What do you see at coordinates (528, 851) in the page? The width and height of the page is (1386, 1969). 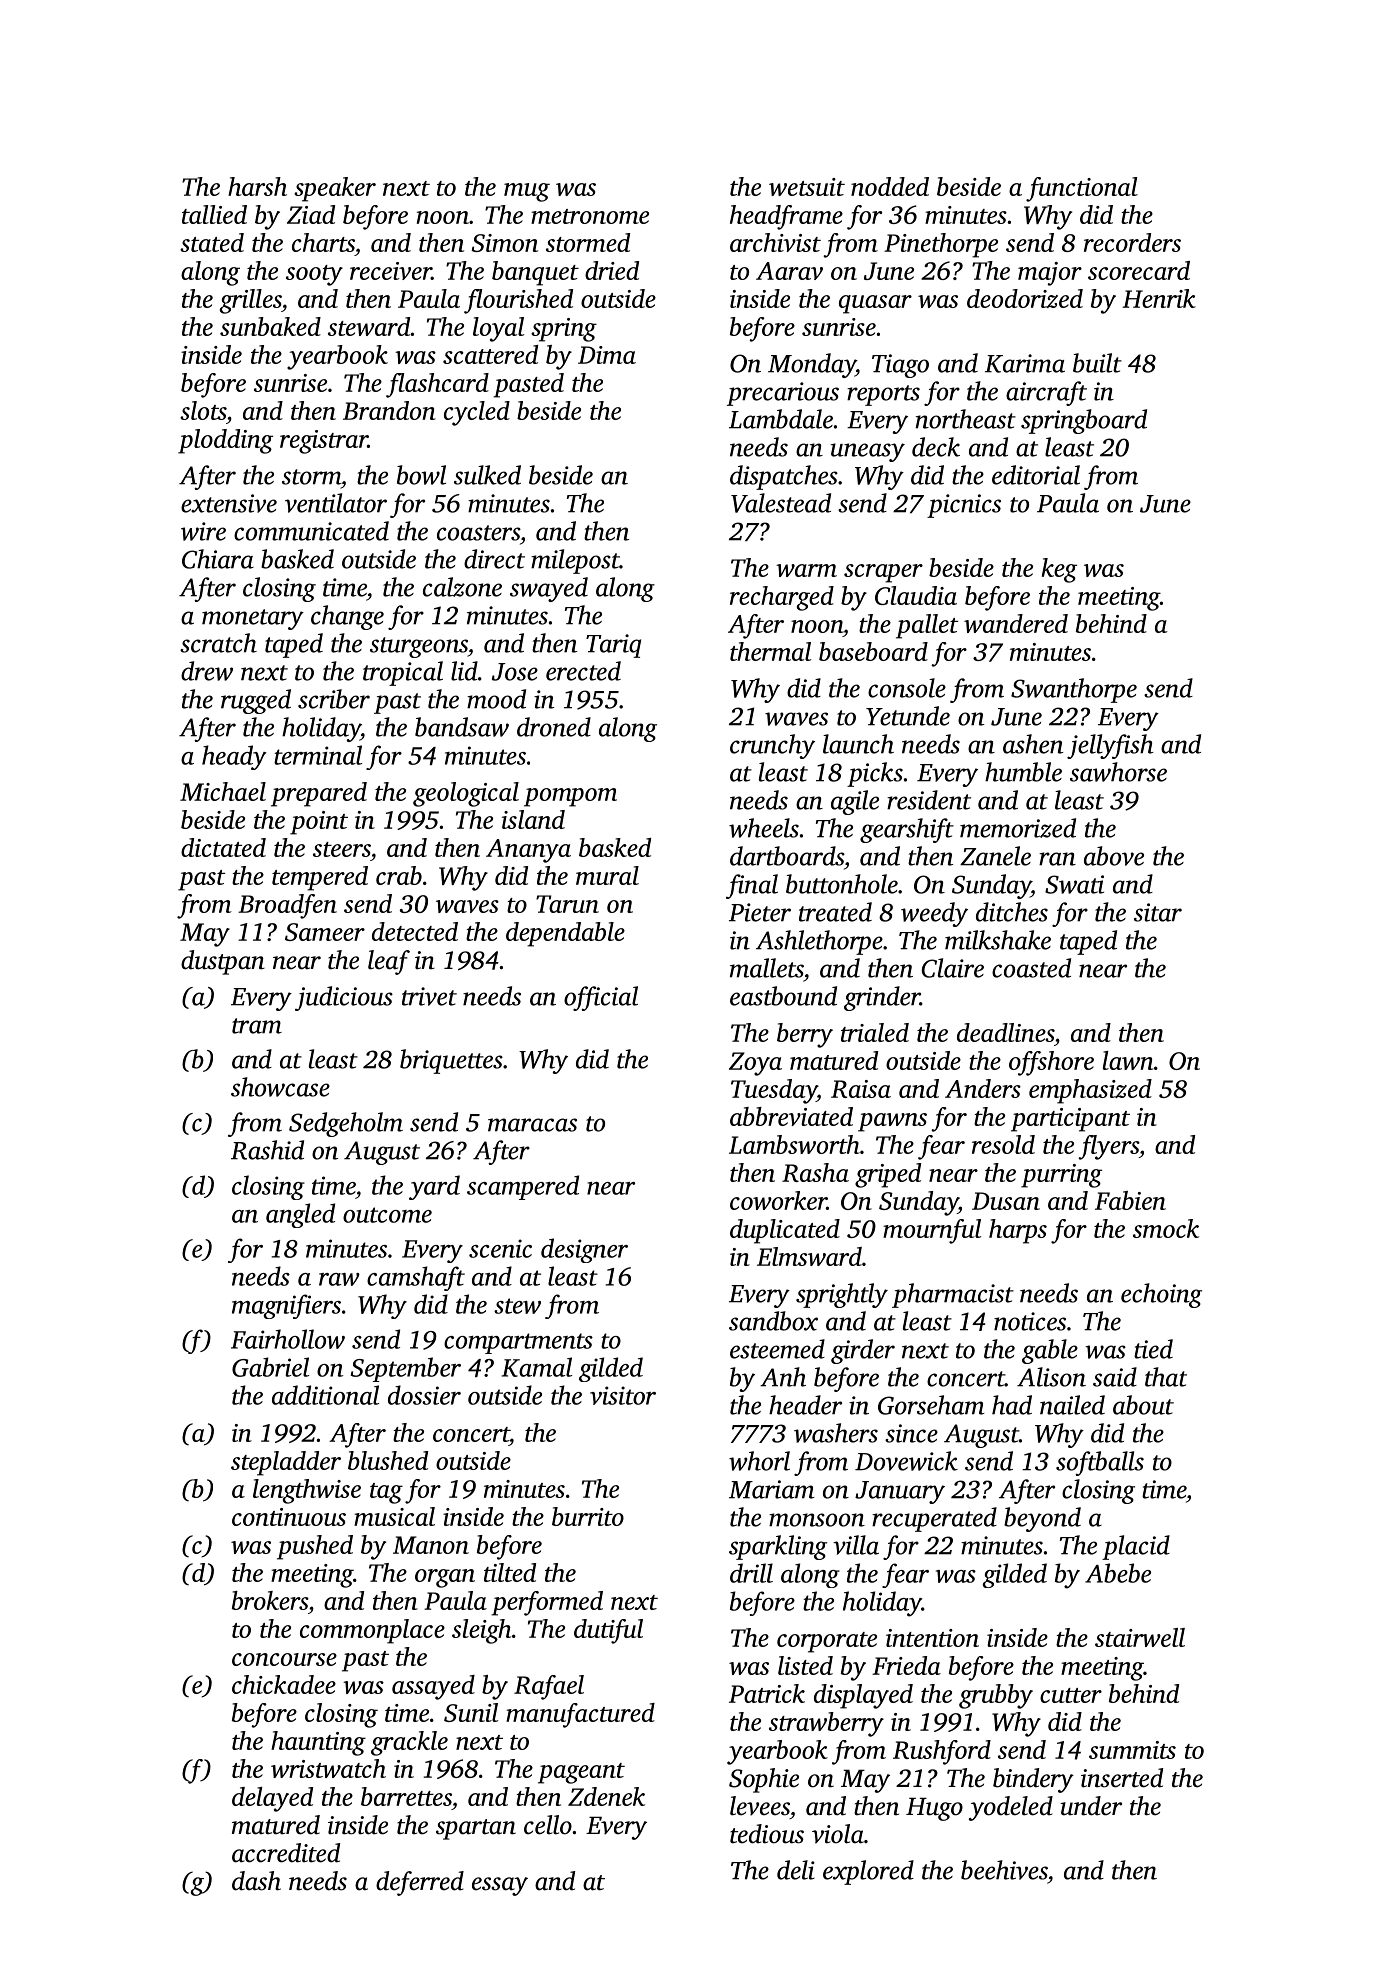 I see `Ananya` at bounding box center [528, 851].
